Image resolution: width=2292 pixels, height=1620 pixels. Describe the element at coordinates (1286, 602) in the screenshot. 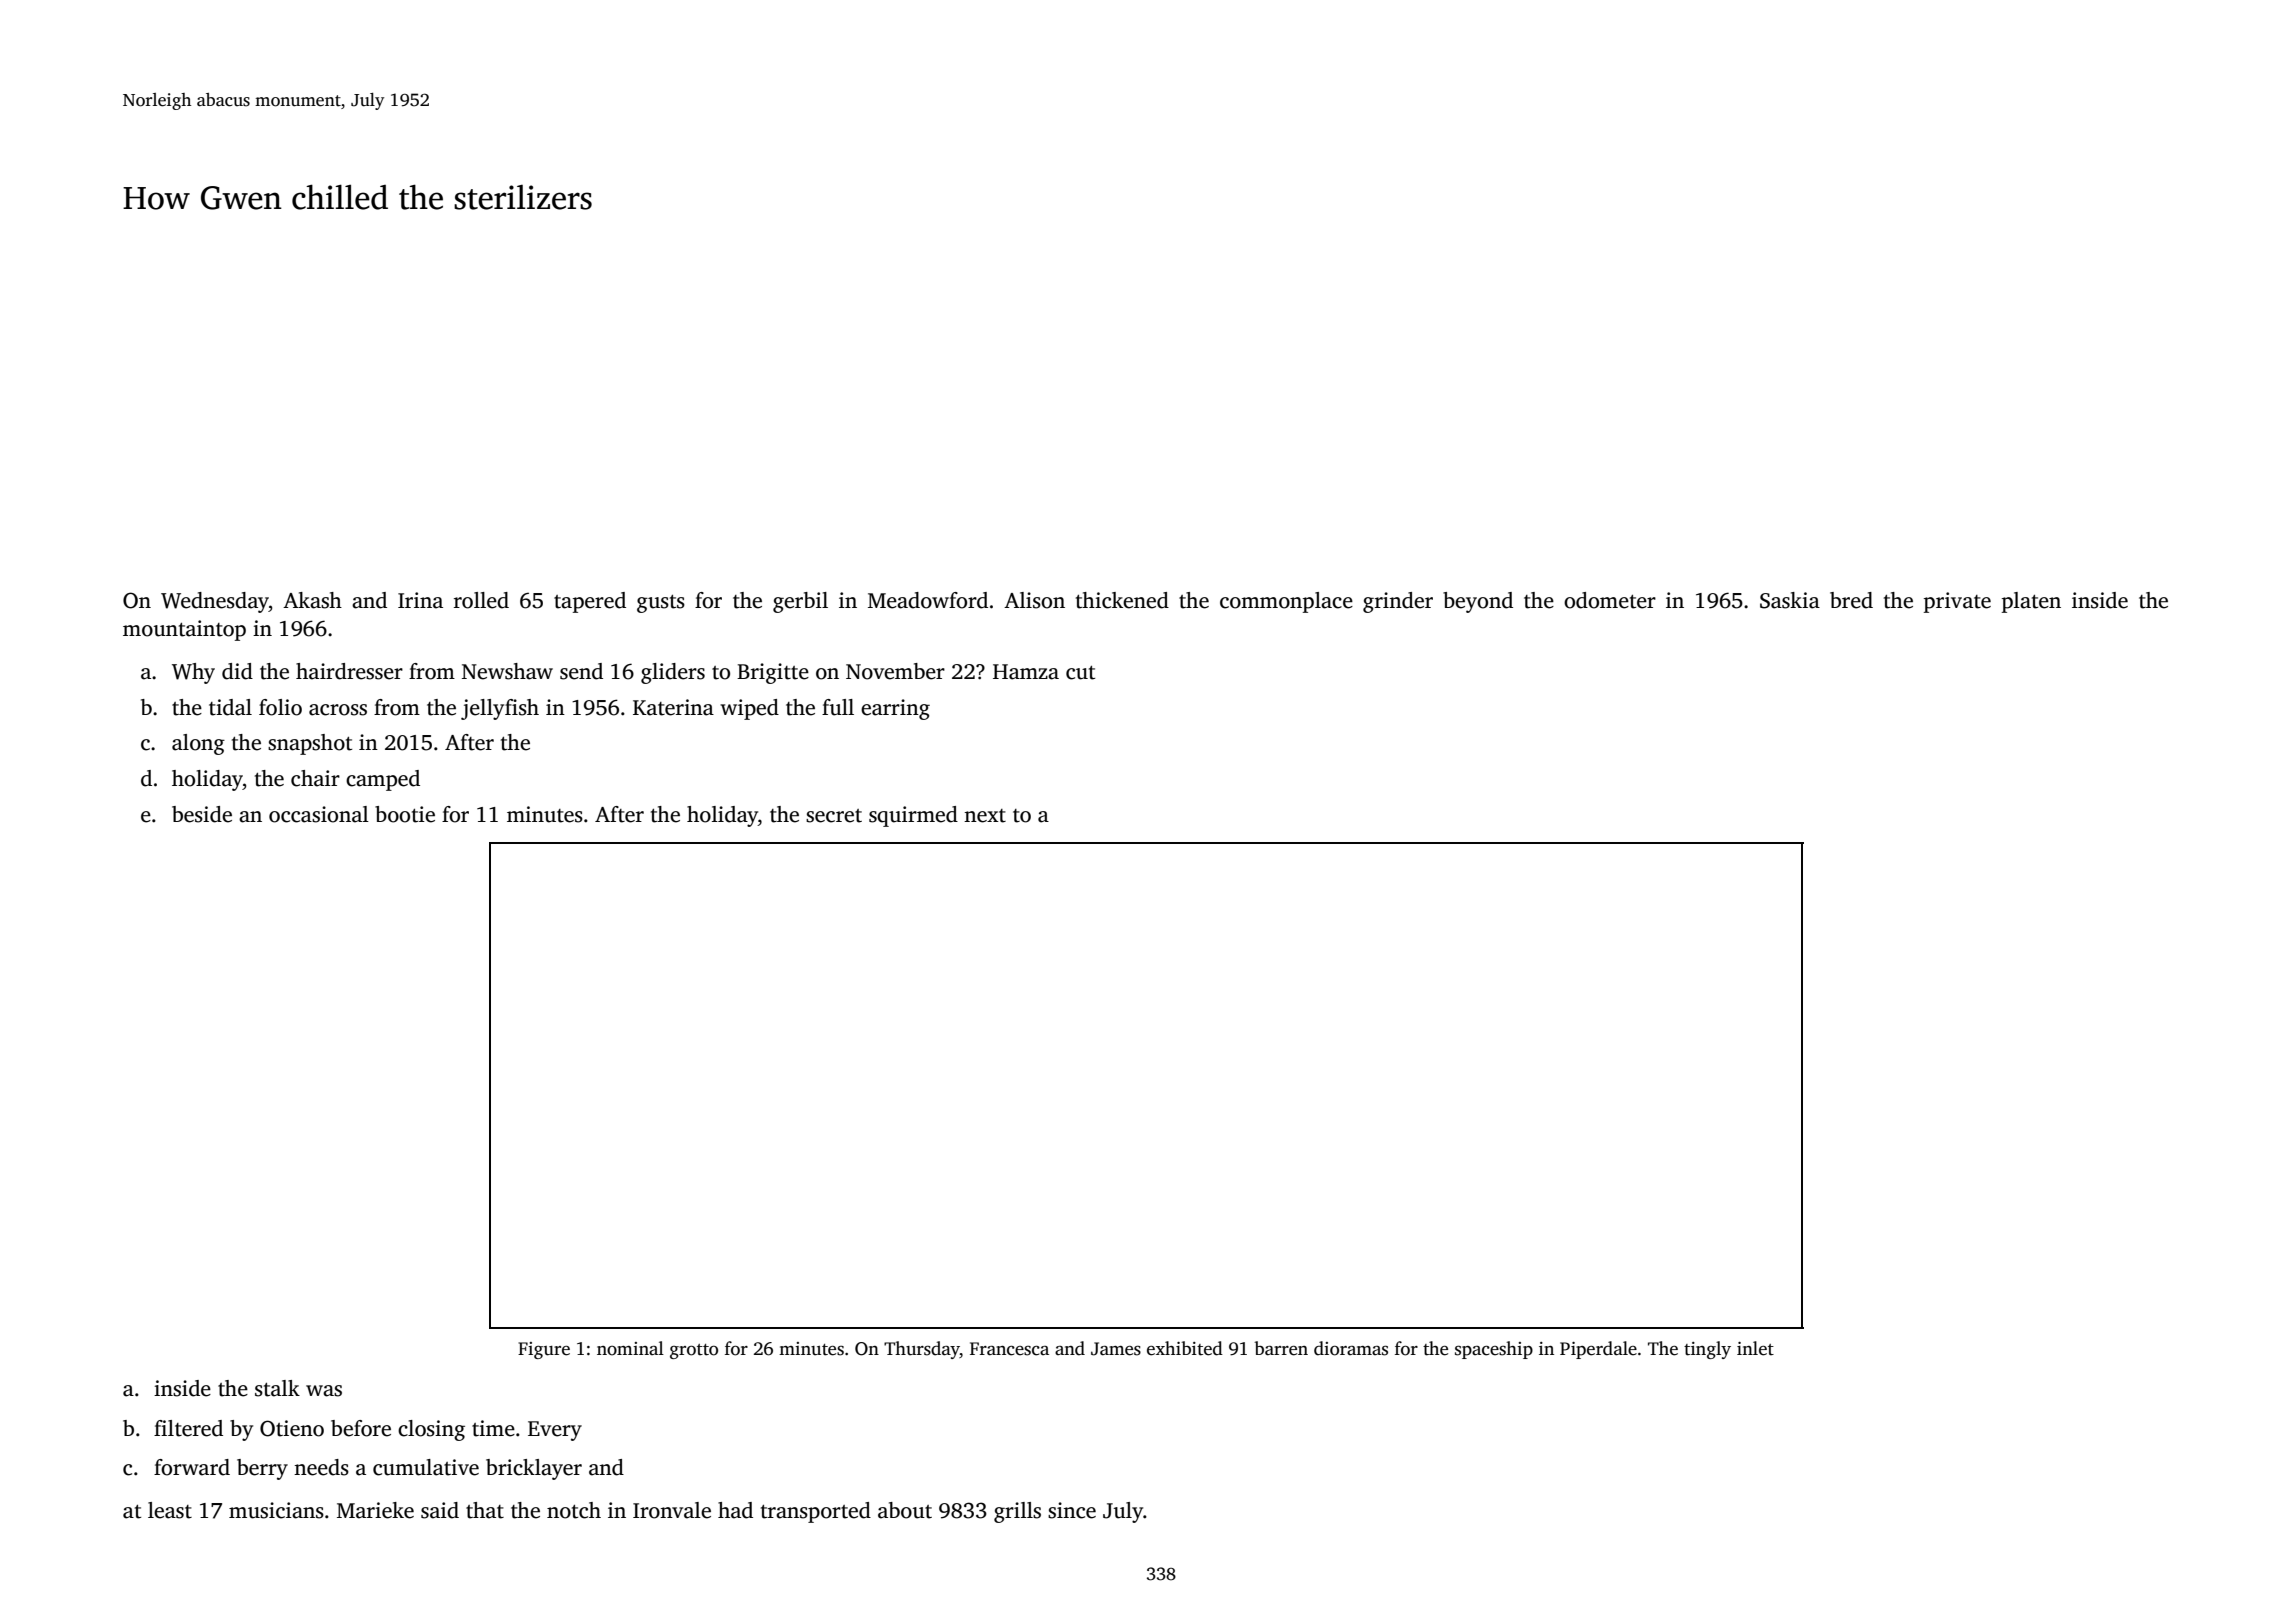

I see `commonplace` at that location.
